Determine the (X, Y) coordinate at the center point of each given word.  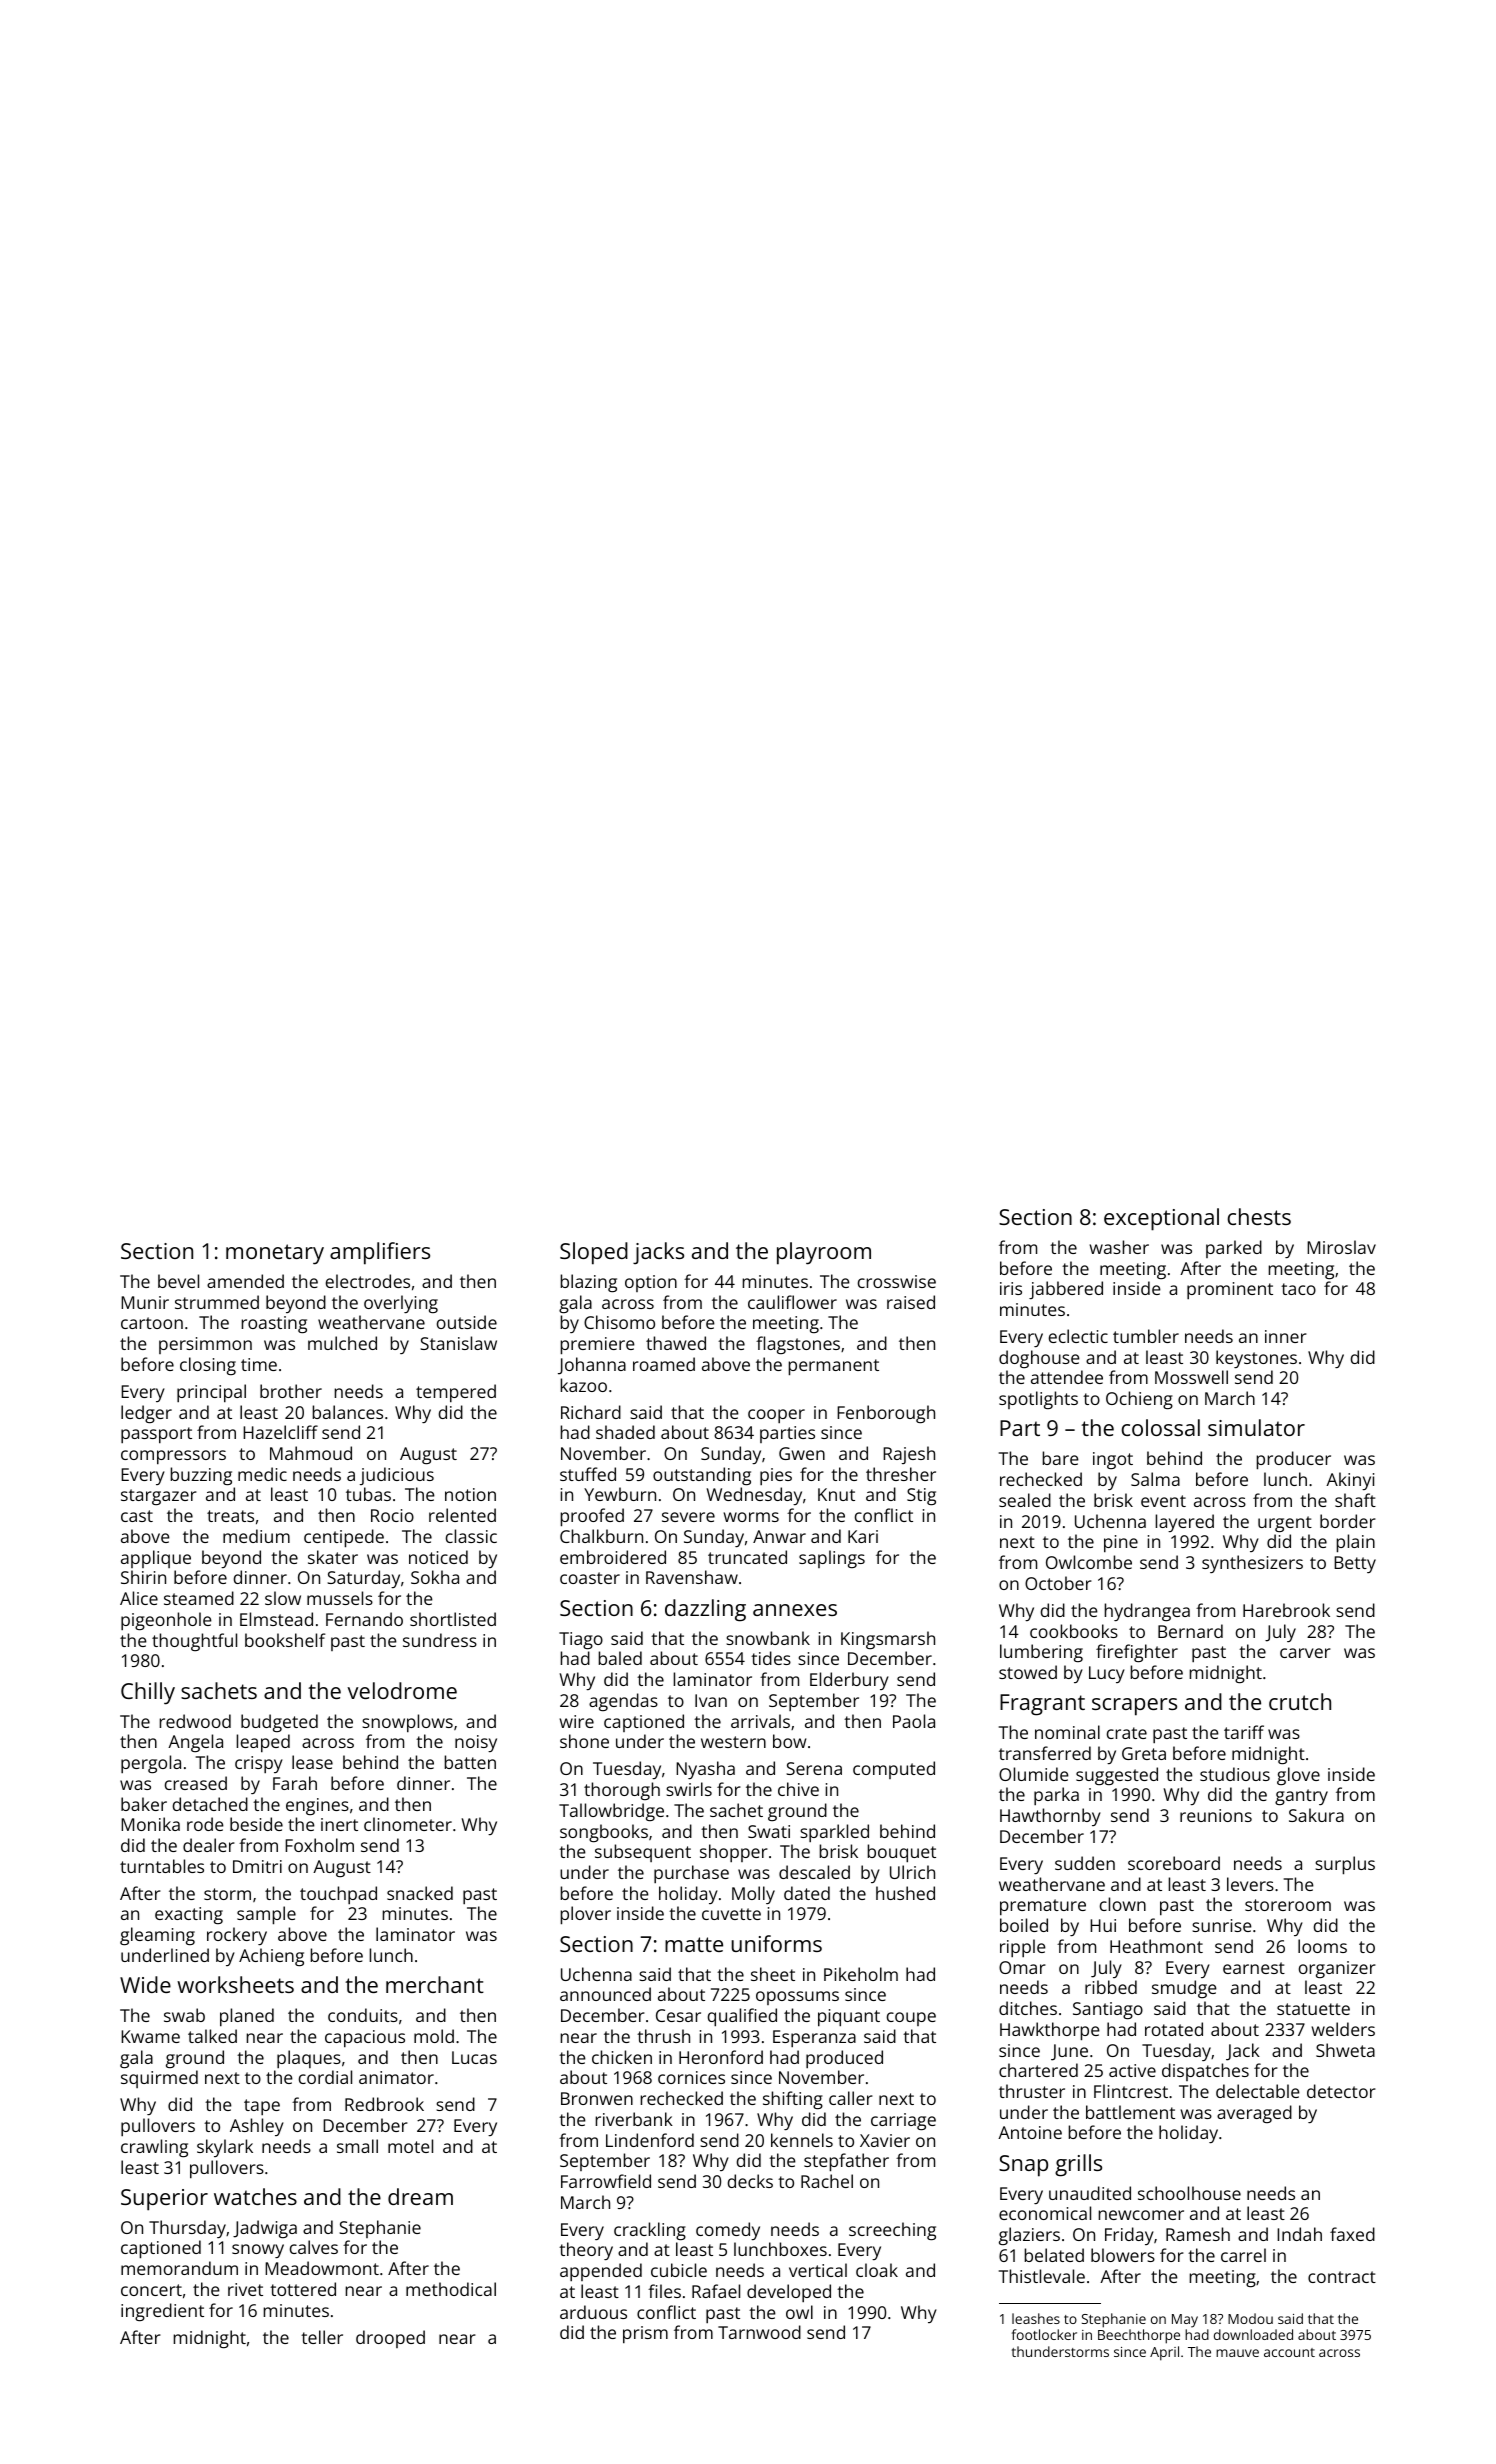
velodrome (402, 1690)
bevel (178, 1281)
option (651, 1283)
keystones (1256, 1359)
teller (322, 2337)
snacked (420, 1893)
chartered (1038, 2070)
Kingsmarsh (888, 1640)
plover (585, 1915)
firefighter (1137, 1653)
